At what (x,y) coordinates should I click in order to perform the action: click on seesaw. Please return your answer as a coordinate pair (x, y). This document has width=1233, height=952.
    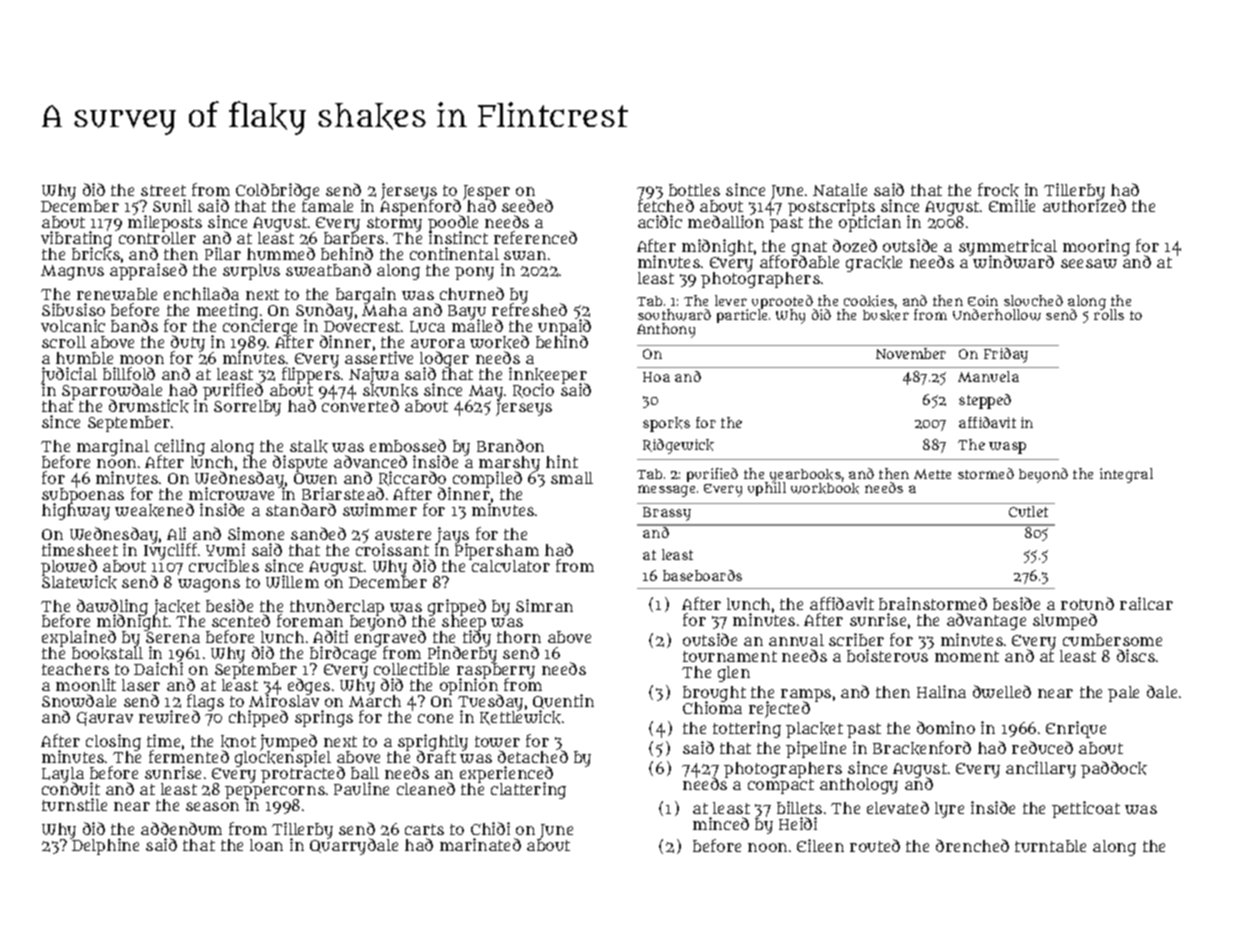
    Looking at the image, I should click on (1089, 263).
